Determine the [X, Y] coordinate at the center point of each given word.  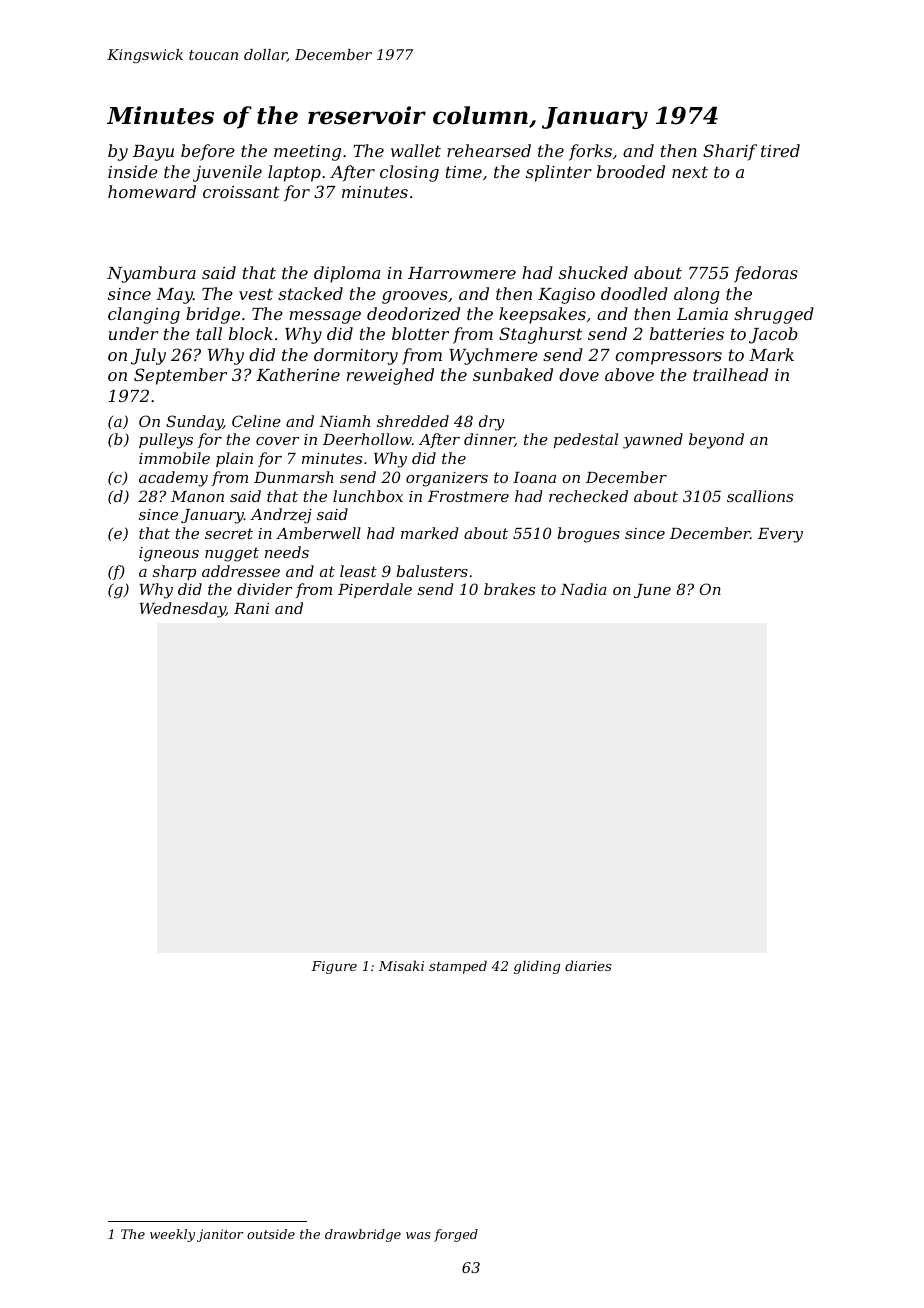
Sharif [730, 152]
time [464, 172]
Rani [251, 608]
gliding [537, 967]
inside [133, 171]
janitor [220, 1235]
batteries [687, 333]
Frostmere [468, 496]
